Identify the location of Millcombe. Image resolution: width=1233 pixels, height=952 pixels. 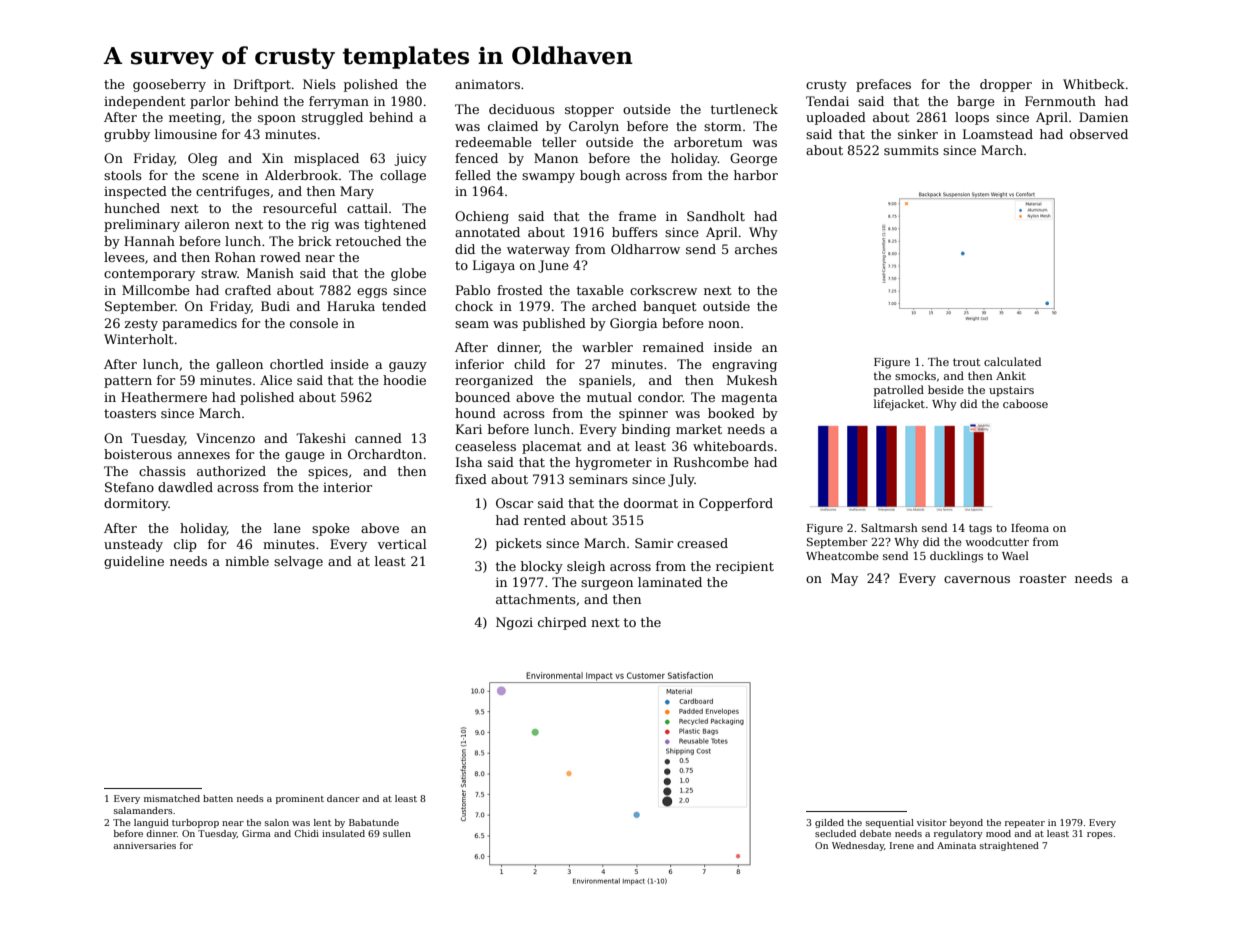
(156, 290).
